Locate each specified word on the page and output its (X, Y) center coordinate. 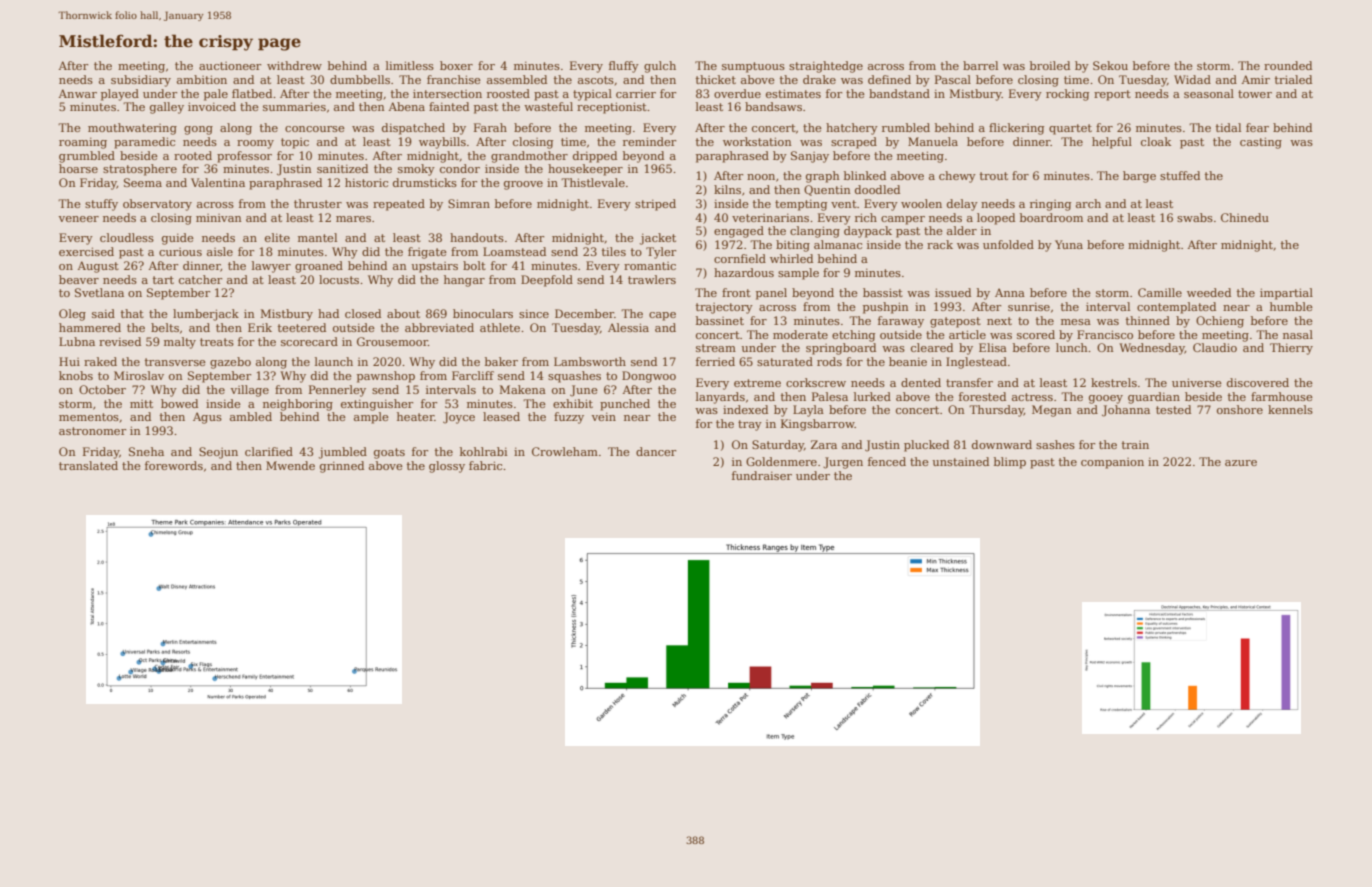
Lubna (77, 341)
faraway (901, 322)
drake (819, 79)
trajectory (724, 308)
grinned (342, 467)
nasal (1298, 334)
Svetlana (99, 292)
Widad (1192, 79)
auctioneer (230, 66)
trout (994, 176)
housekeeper (585, 170)
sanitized (342, 168)
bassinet (720, 320)
